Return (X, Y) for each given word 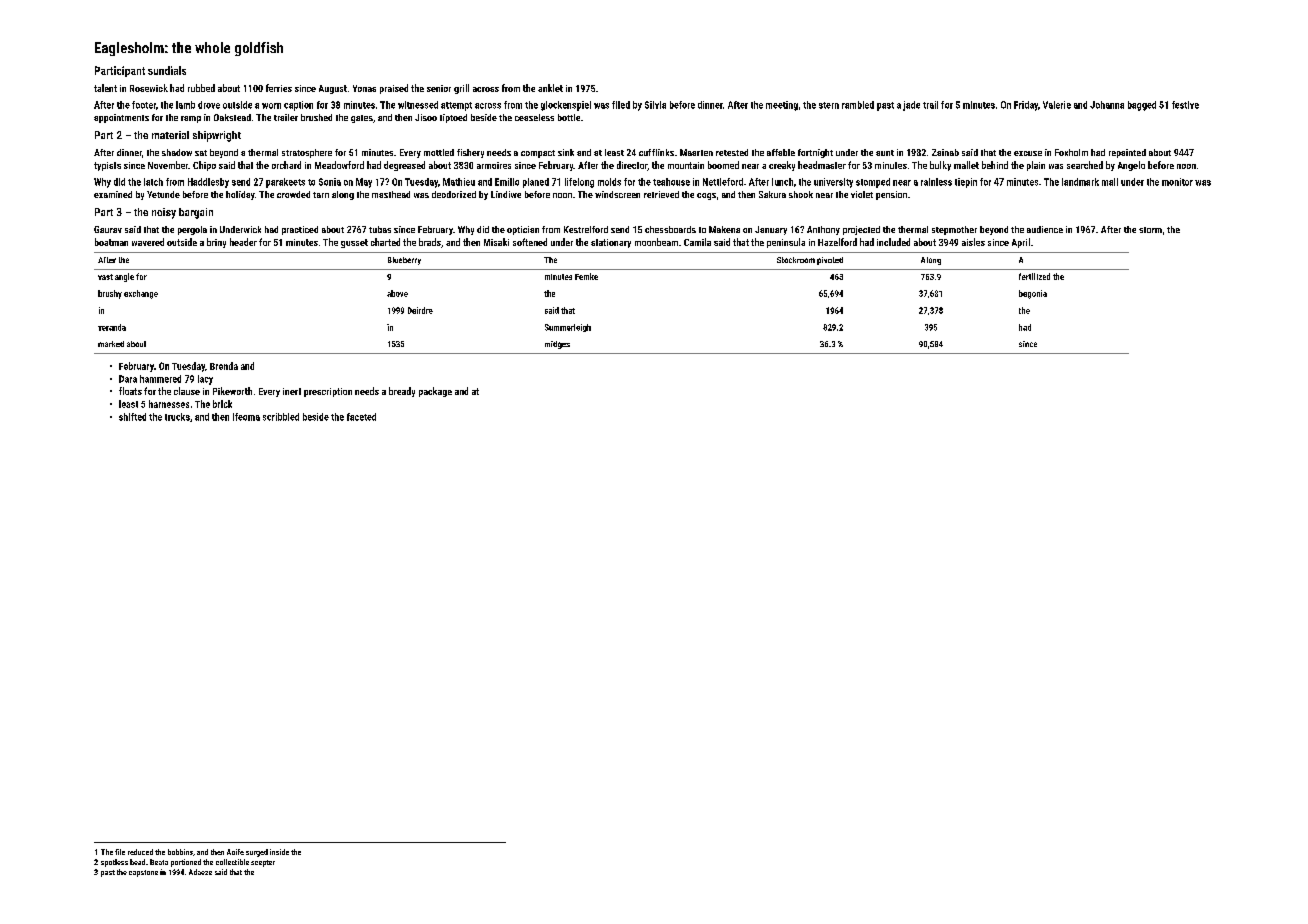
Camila (697, 242)
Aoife (235, 852)
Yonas (364, 88)
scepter (263, 863)
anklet (550, 88)
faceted (361, 417)
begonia (1033, 294)
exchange (141, 294)
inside (279, 852)
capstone (143, 873)
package (435, 392)
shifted (132, 417)
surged (257, 853)
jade (911, 106)
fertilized (1034, 276)
